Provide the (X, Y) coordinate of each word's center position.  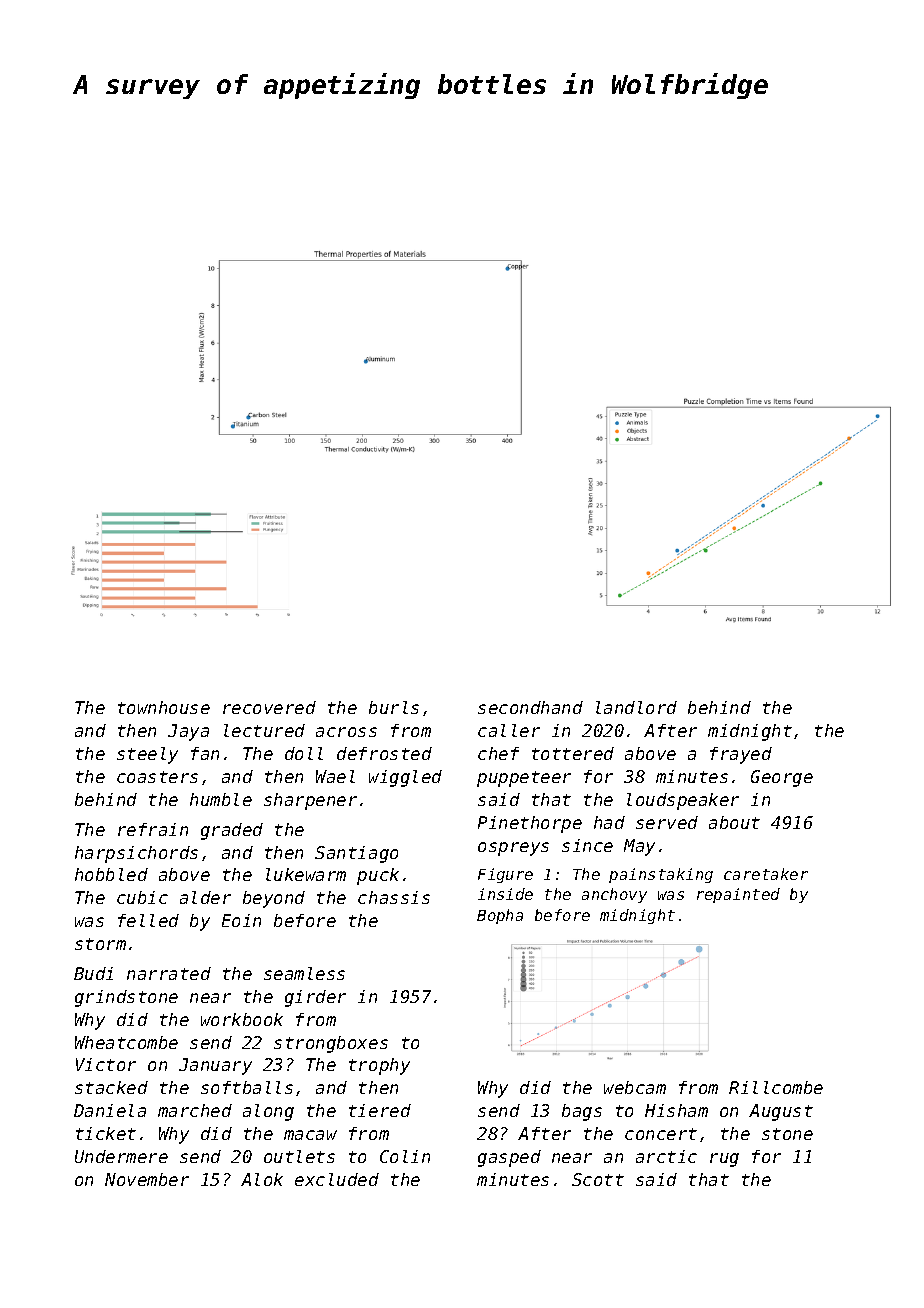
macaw (310, 1135)
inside (505, 894)
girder (315, 998)
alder (205, 897)
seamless (304, 973)
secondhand (530, 707)
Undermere (121, 1156)
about (734, 822)
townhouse (164, 707)
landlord (636, 707)
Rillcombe (776, 1087)
